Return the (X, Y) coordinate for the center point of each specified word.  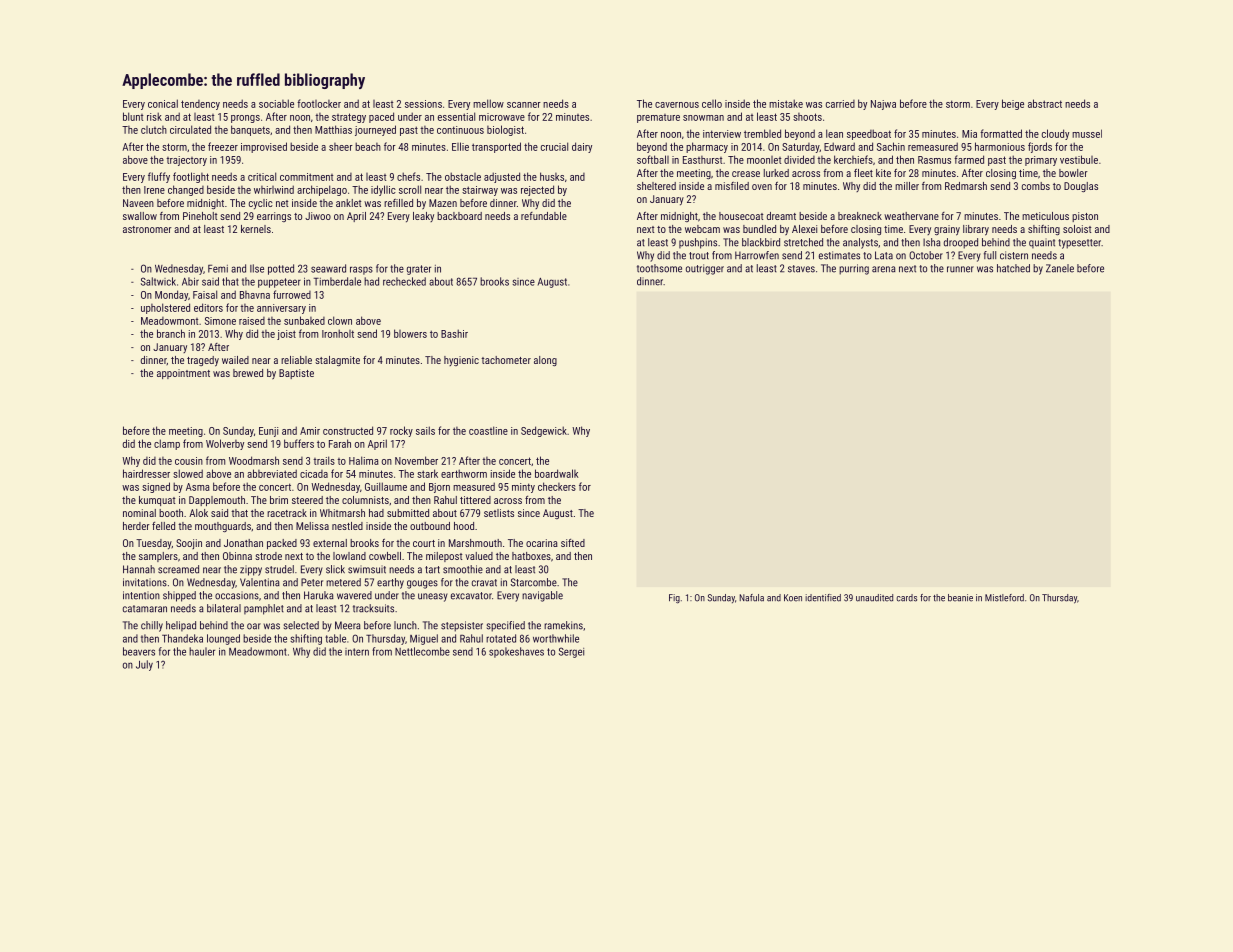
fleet (863, 172)
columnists (365, 500)
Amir (310, 431)
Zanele (1060, 268)
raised (252, 321)
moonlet (764, 160)
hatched (1013, 268)
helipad (181, 626)
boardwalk (556, 473)
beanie (960, 598)
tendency (200, 105)
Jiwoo (318, 216)
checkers (557, 486)
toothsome (659, 268)
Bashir (454, 333)
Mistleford (1004, 598)
